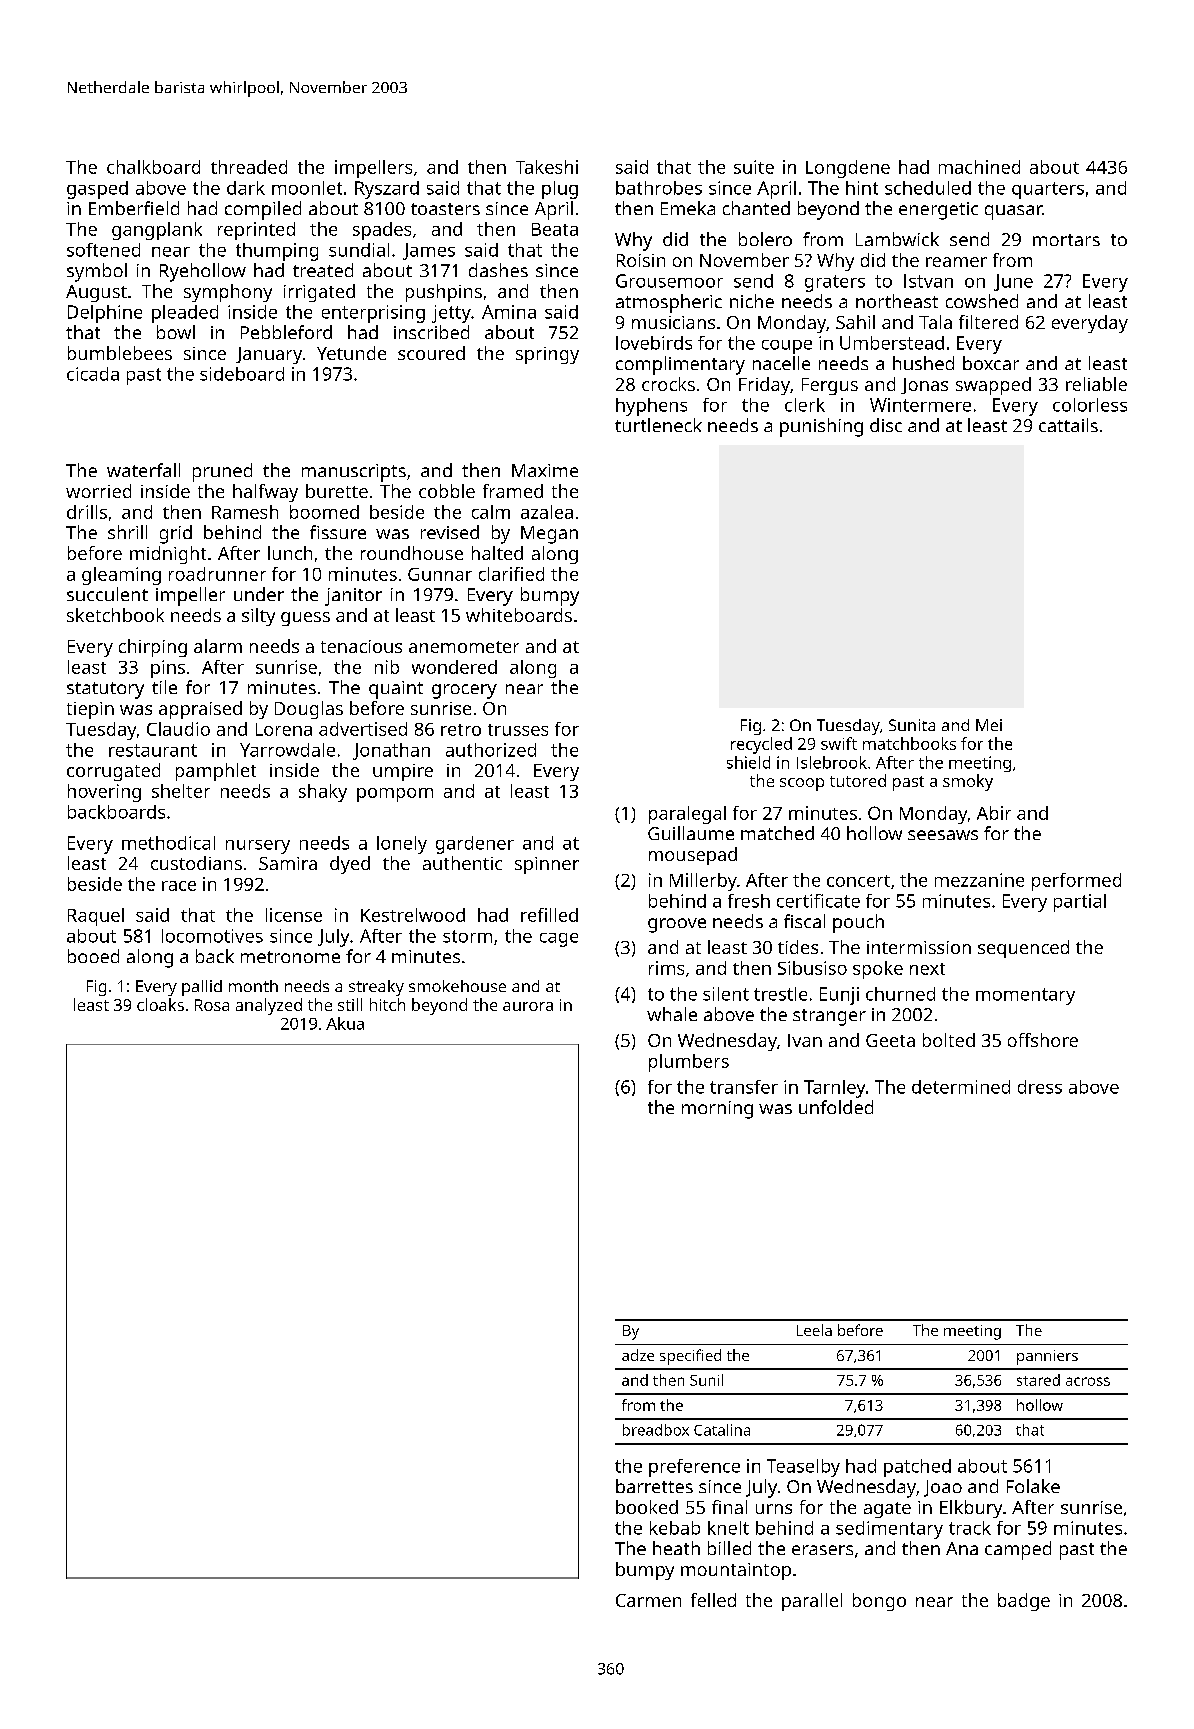  I want to click on aurora, so click(528, 1006).
